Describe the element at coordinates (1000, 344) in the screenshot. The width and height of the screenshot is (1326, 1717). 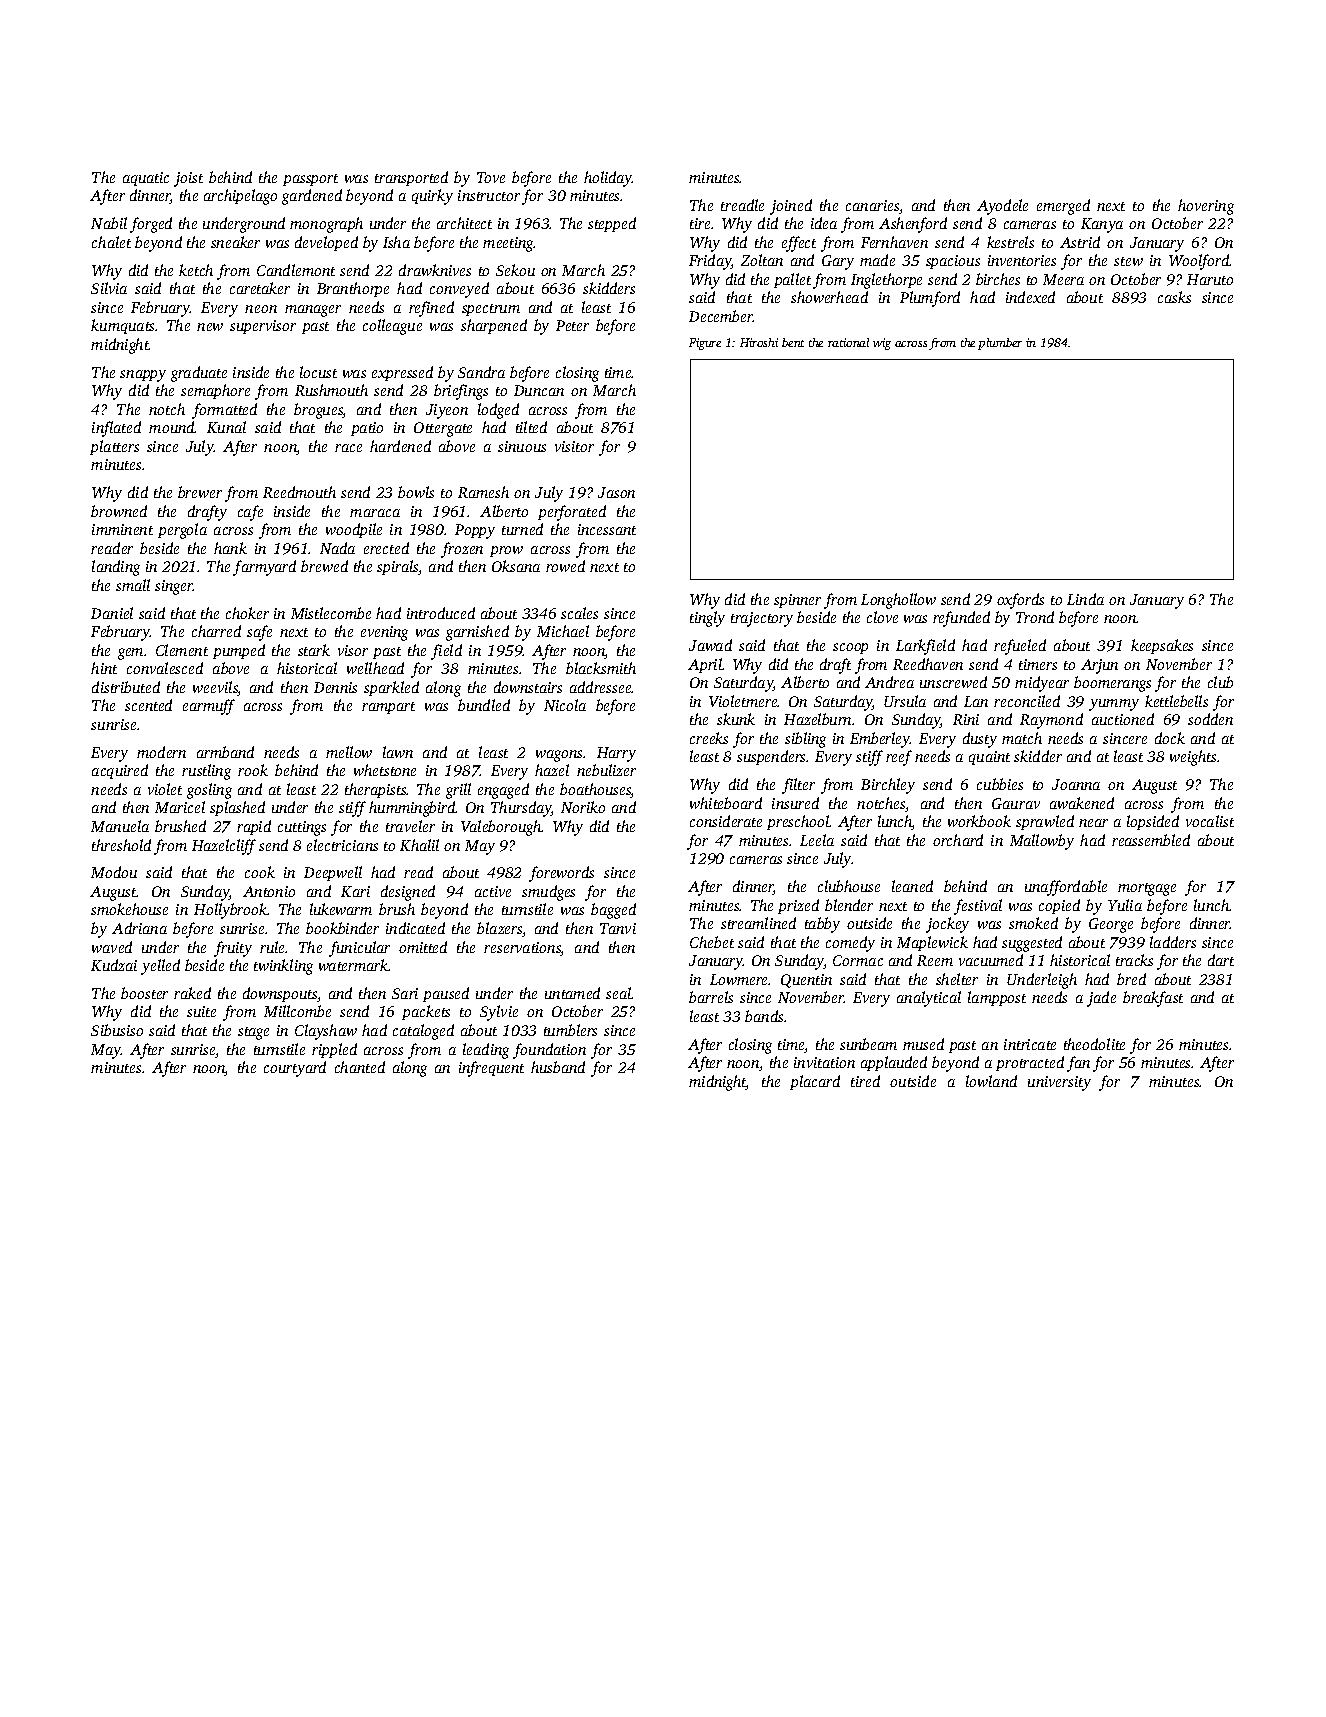
I see `plumber` at that location.
